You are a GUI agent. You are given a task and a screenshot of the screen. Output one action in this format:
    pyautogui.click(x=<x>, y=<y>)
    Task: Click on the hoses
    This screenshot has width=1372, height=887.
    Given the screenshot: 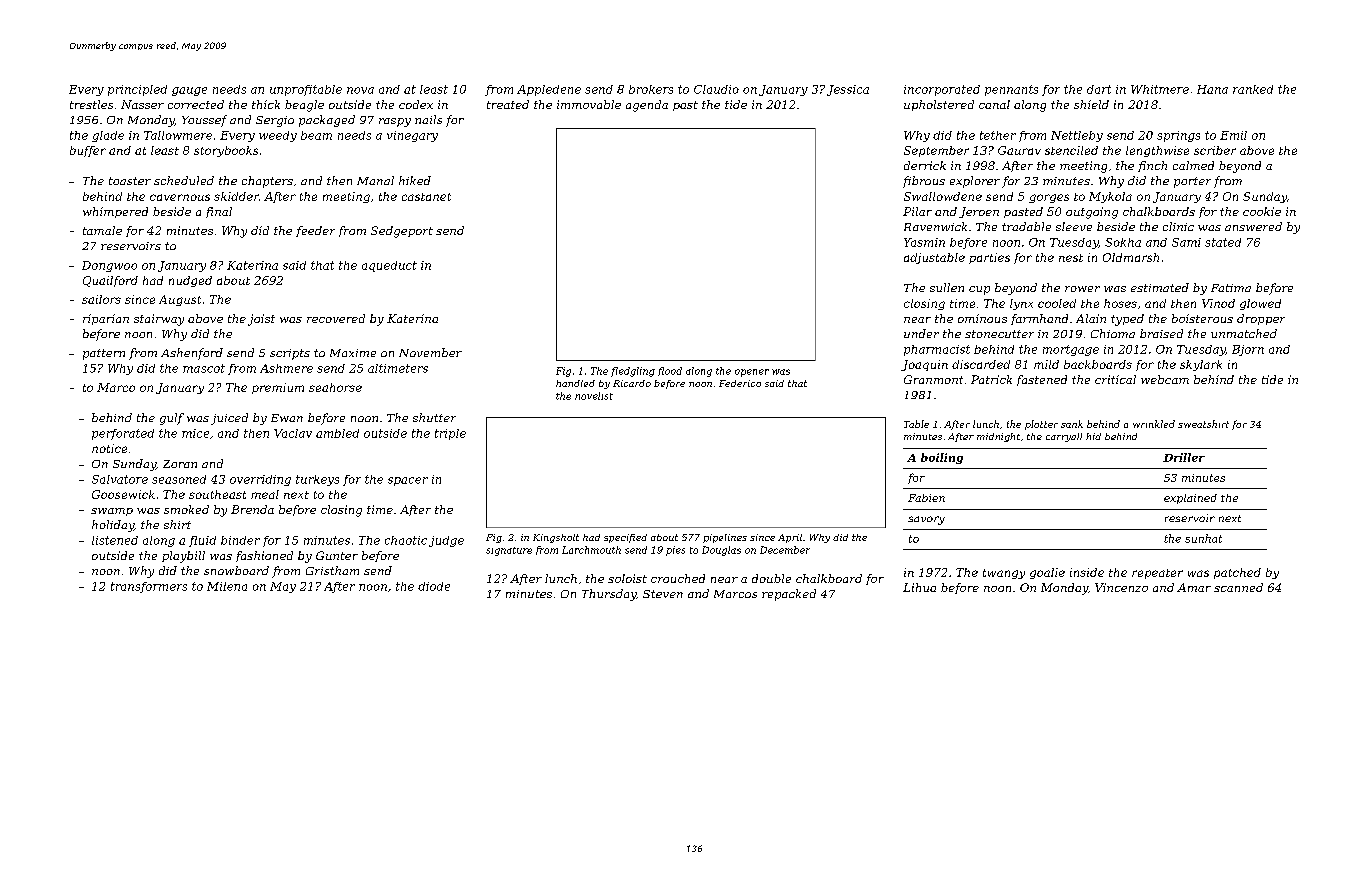 What is the action you would take?
    pyautogui.click(x=1120, y=303)
